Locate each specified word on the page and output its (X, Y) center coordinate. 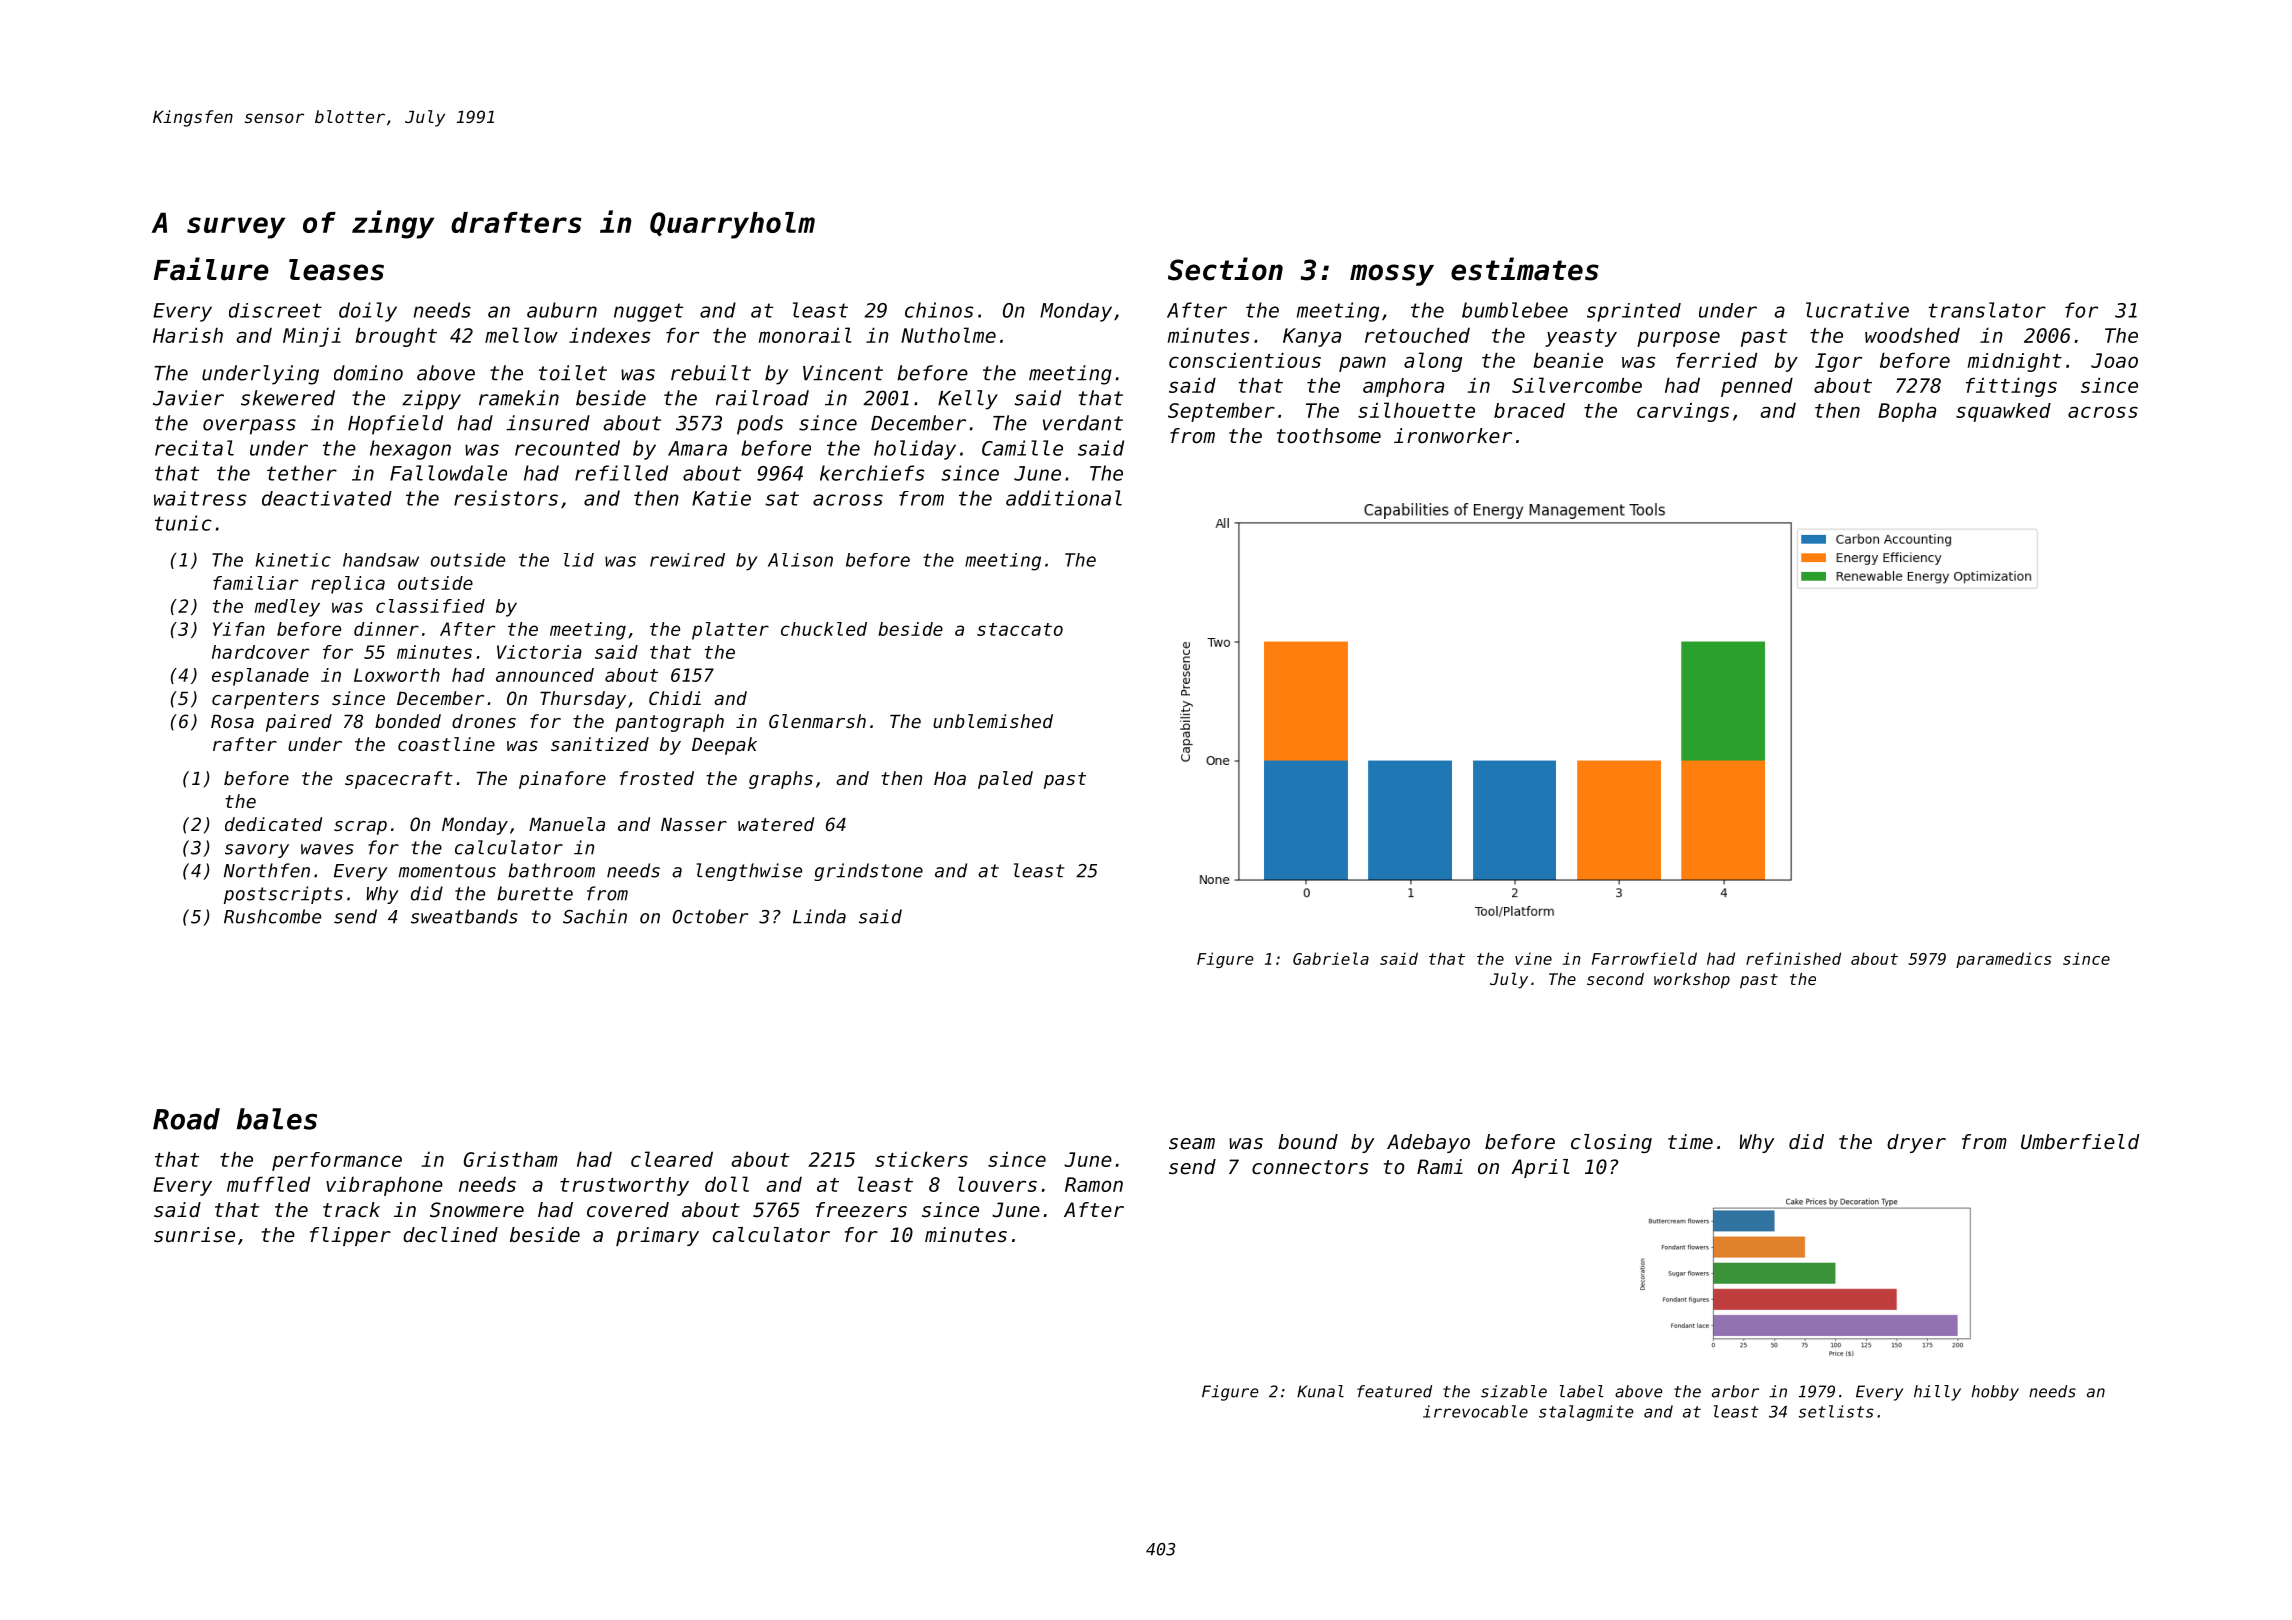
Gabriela (1331, 958)
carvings (1683, 412)
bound (1308, 1142)
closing (1611, 1143)
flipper (350, 1236)
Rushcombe (272, 916)
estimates (1525, 269)
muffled (268, 1184)
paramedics (2004, 960)
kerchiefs (872, 473)
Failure (211, 269)
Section (1225, 269)
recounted (567, 448)
